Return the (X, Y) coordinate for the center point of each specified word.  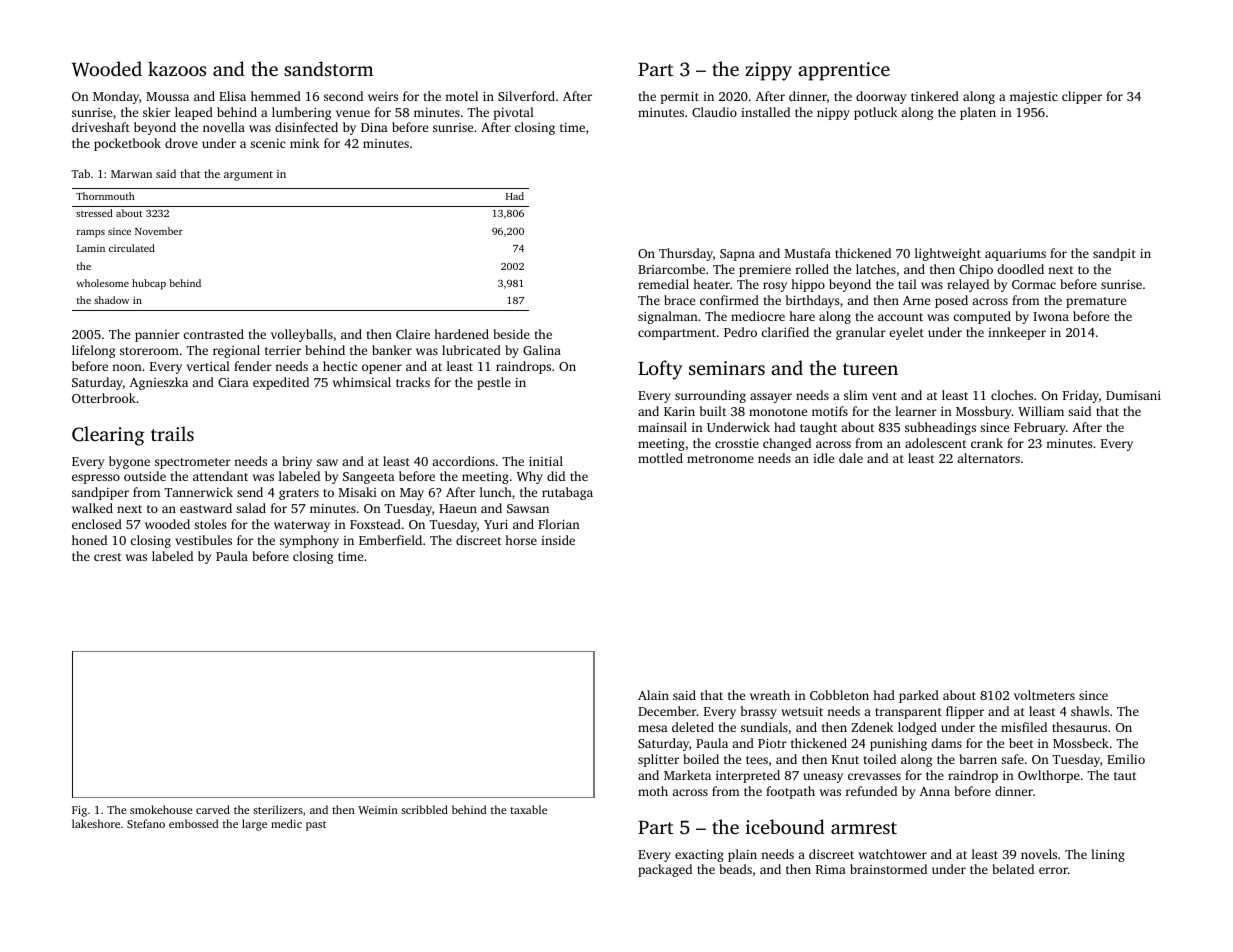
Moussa (167, 96)
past (316, 826)
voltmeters (1044, 695)
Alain (653, 695)
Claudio (714, 112)
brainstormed (888, 869)
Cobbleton (839, 695)
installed (765, 112)
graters (299, 494)
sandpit (1114, 254)
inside (558, 540)
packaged (665, 870)
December (667, 711)
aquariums (1015, 255)
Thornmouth (105, 196)
